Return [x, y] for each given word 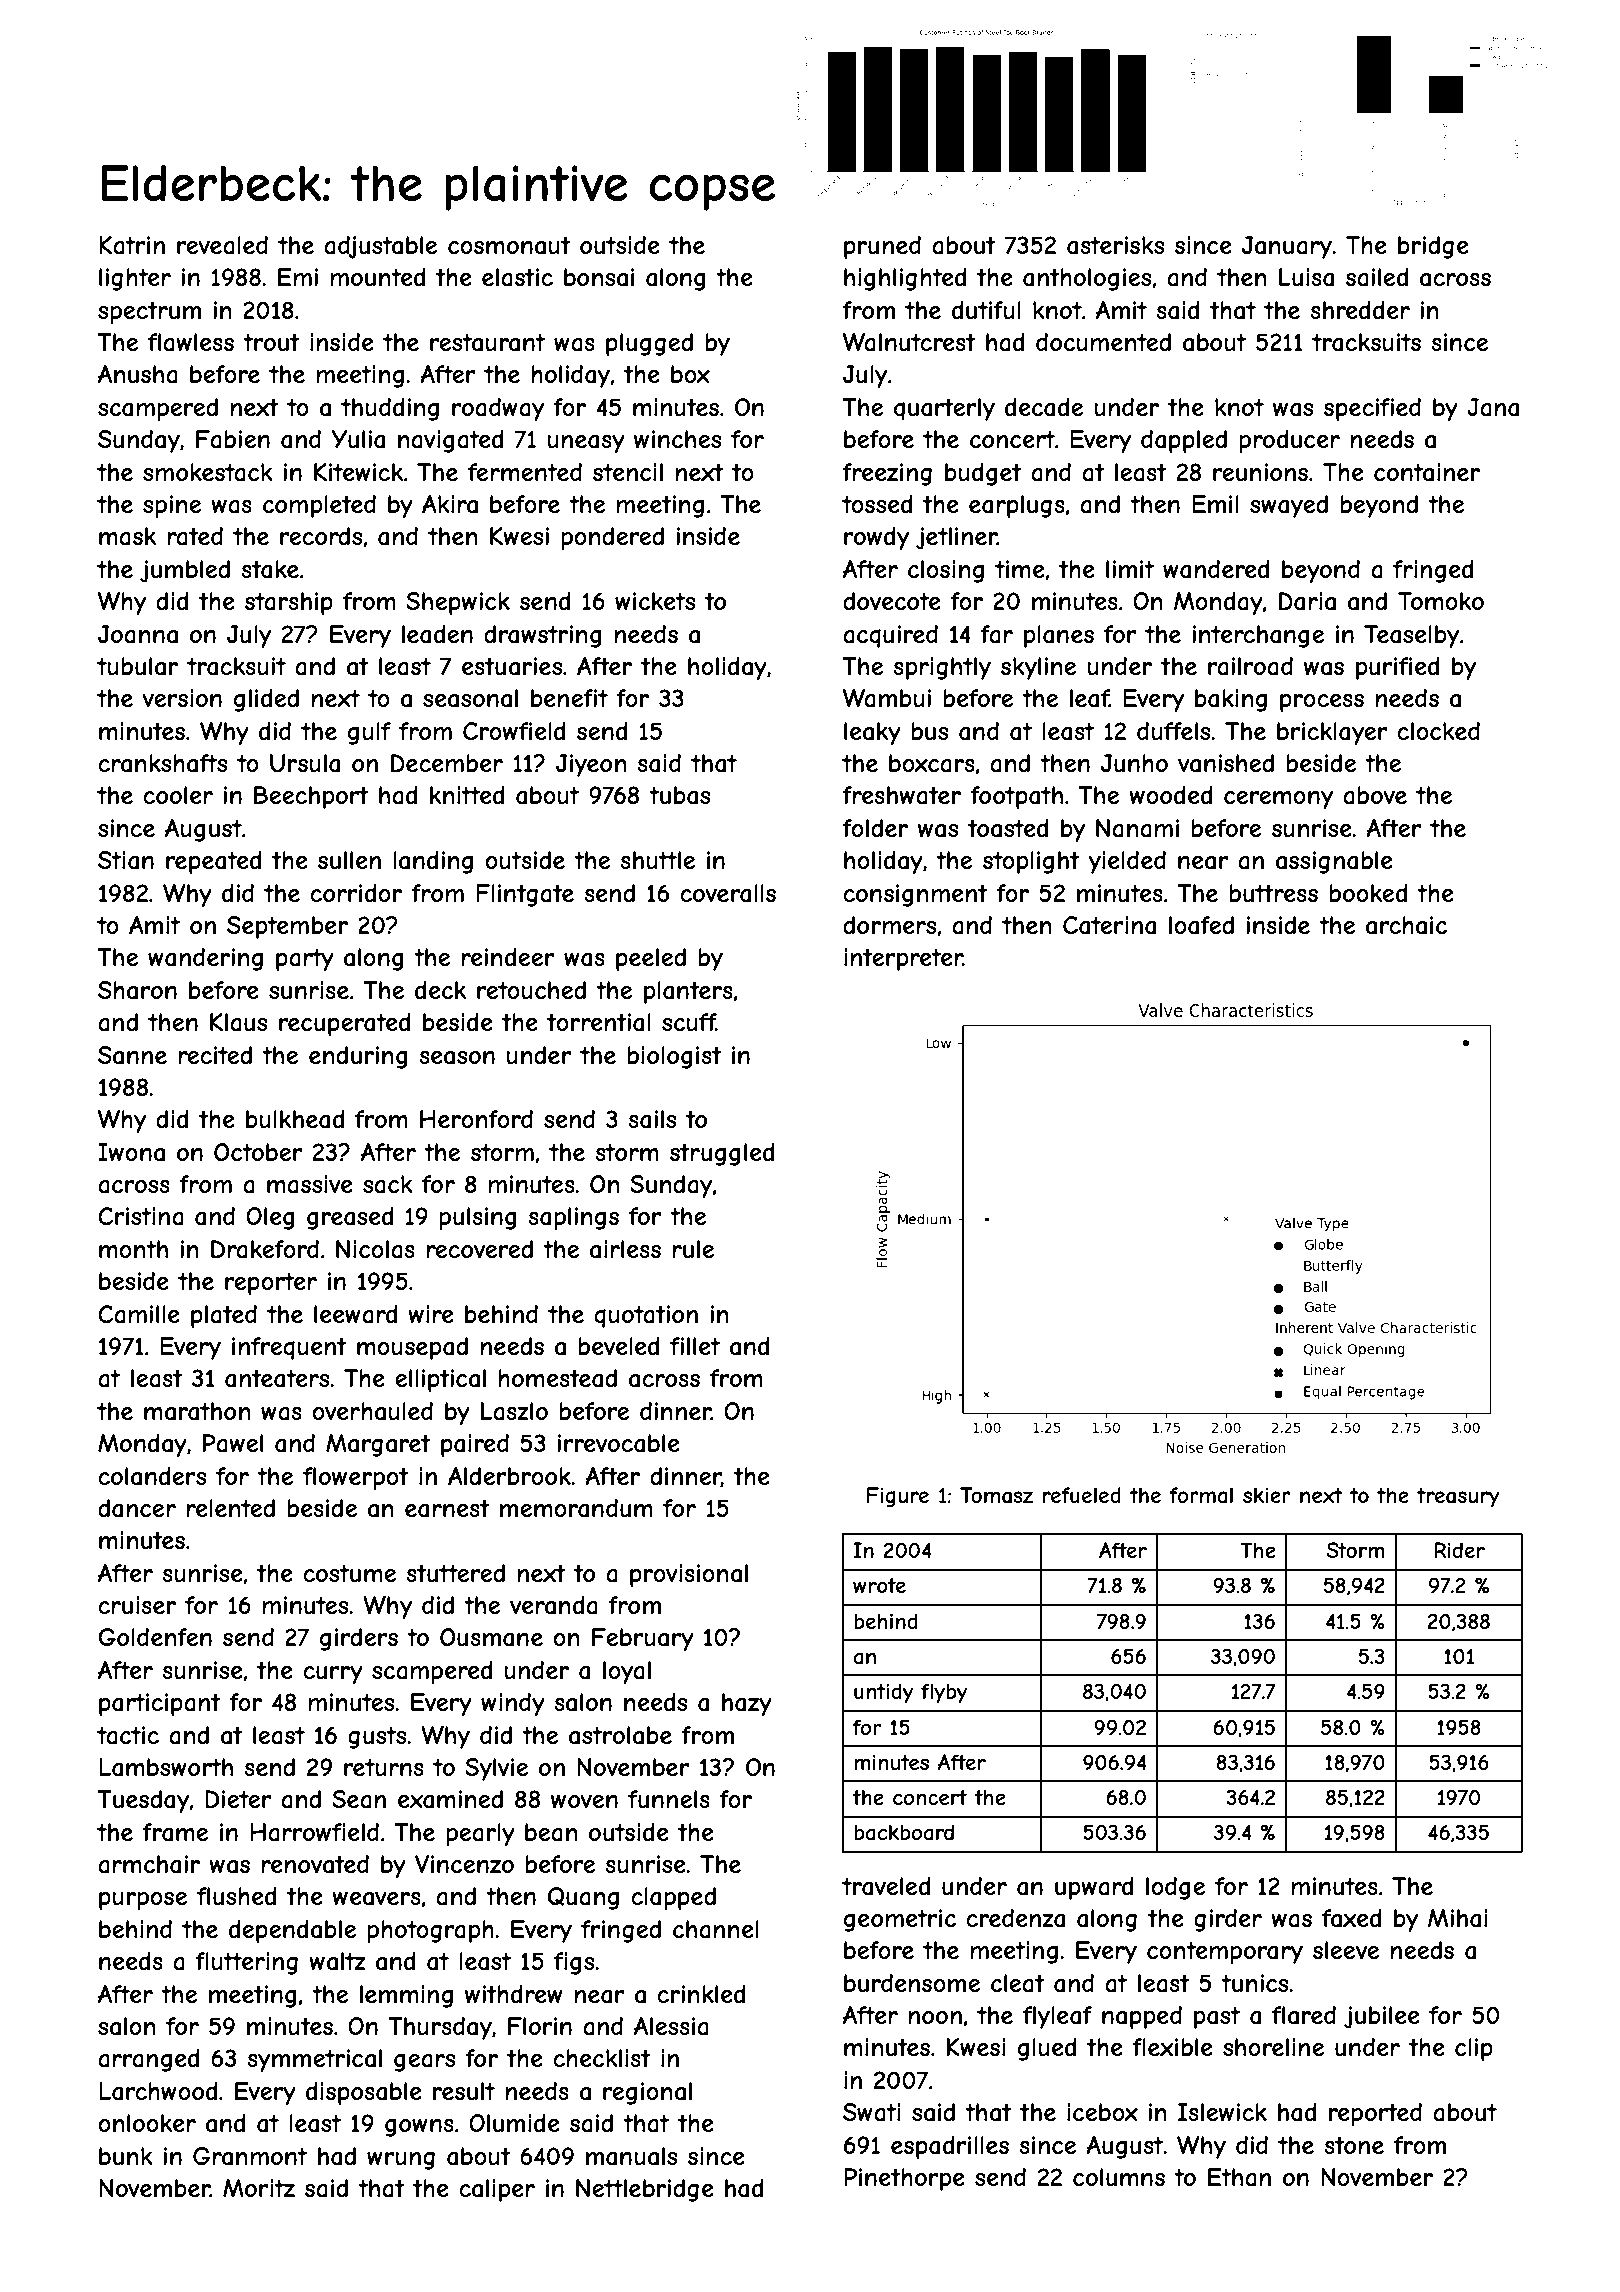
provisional [689, 1575]
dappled [1184, 441]
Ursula [305, 763]
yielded [1127, 862]
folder [875, 828]
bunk [126, 2156]
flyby [944, 1693]
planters [688, 992]
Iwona [131, 1152]
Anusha [138, 374]
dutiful [986, 310]
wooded [1171, 795]
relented [231, 1508]
